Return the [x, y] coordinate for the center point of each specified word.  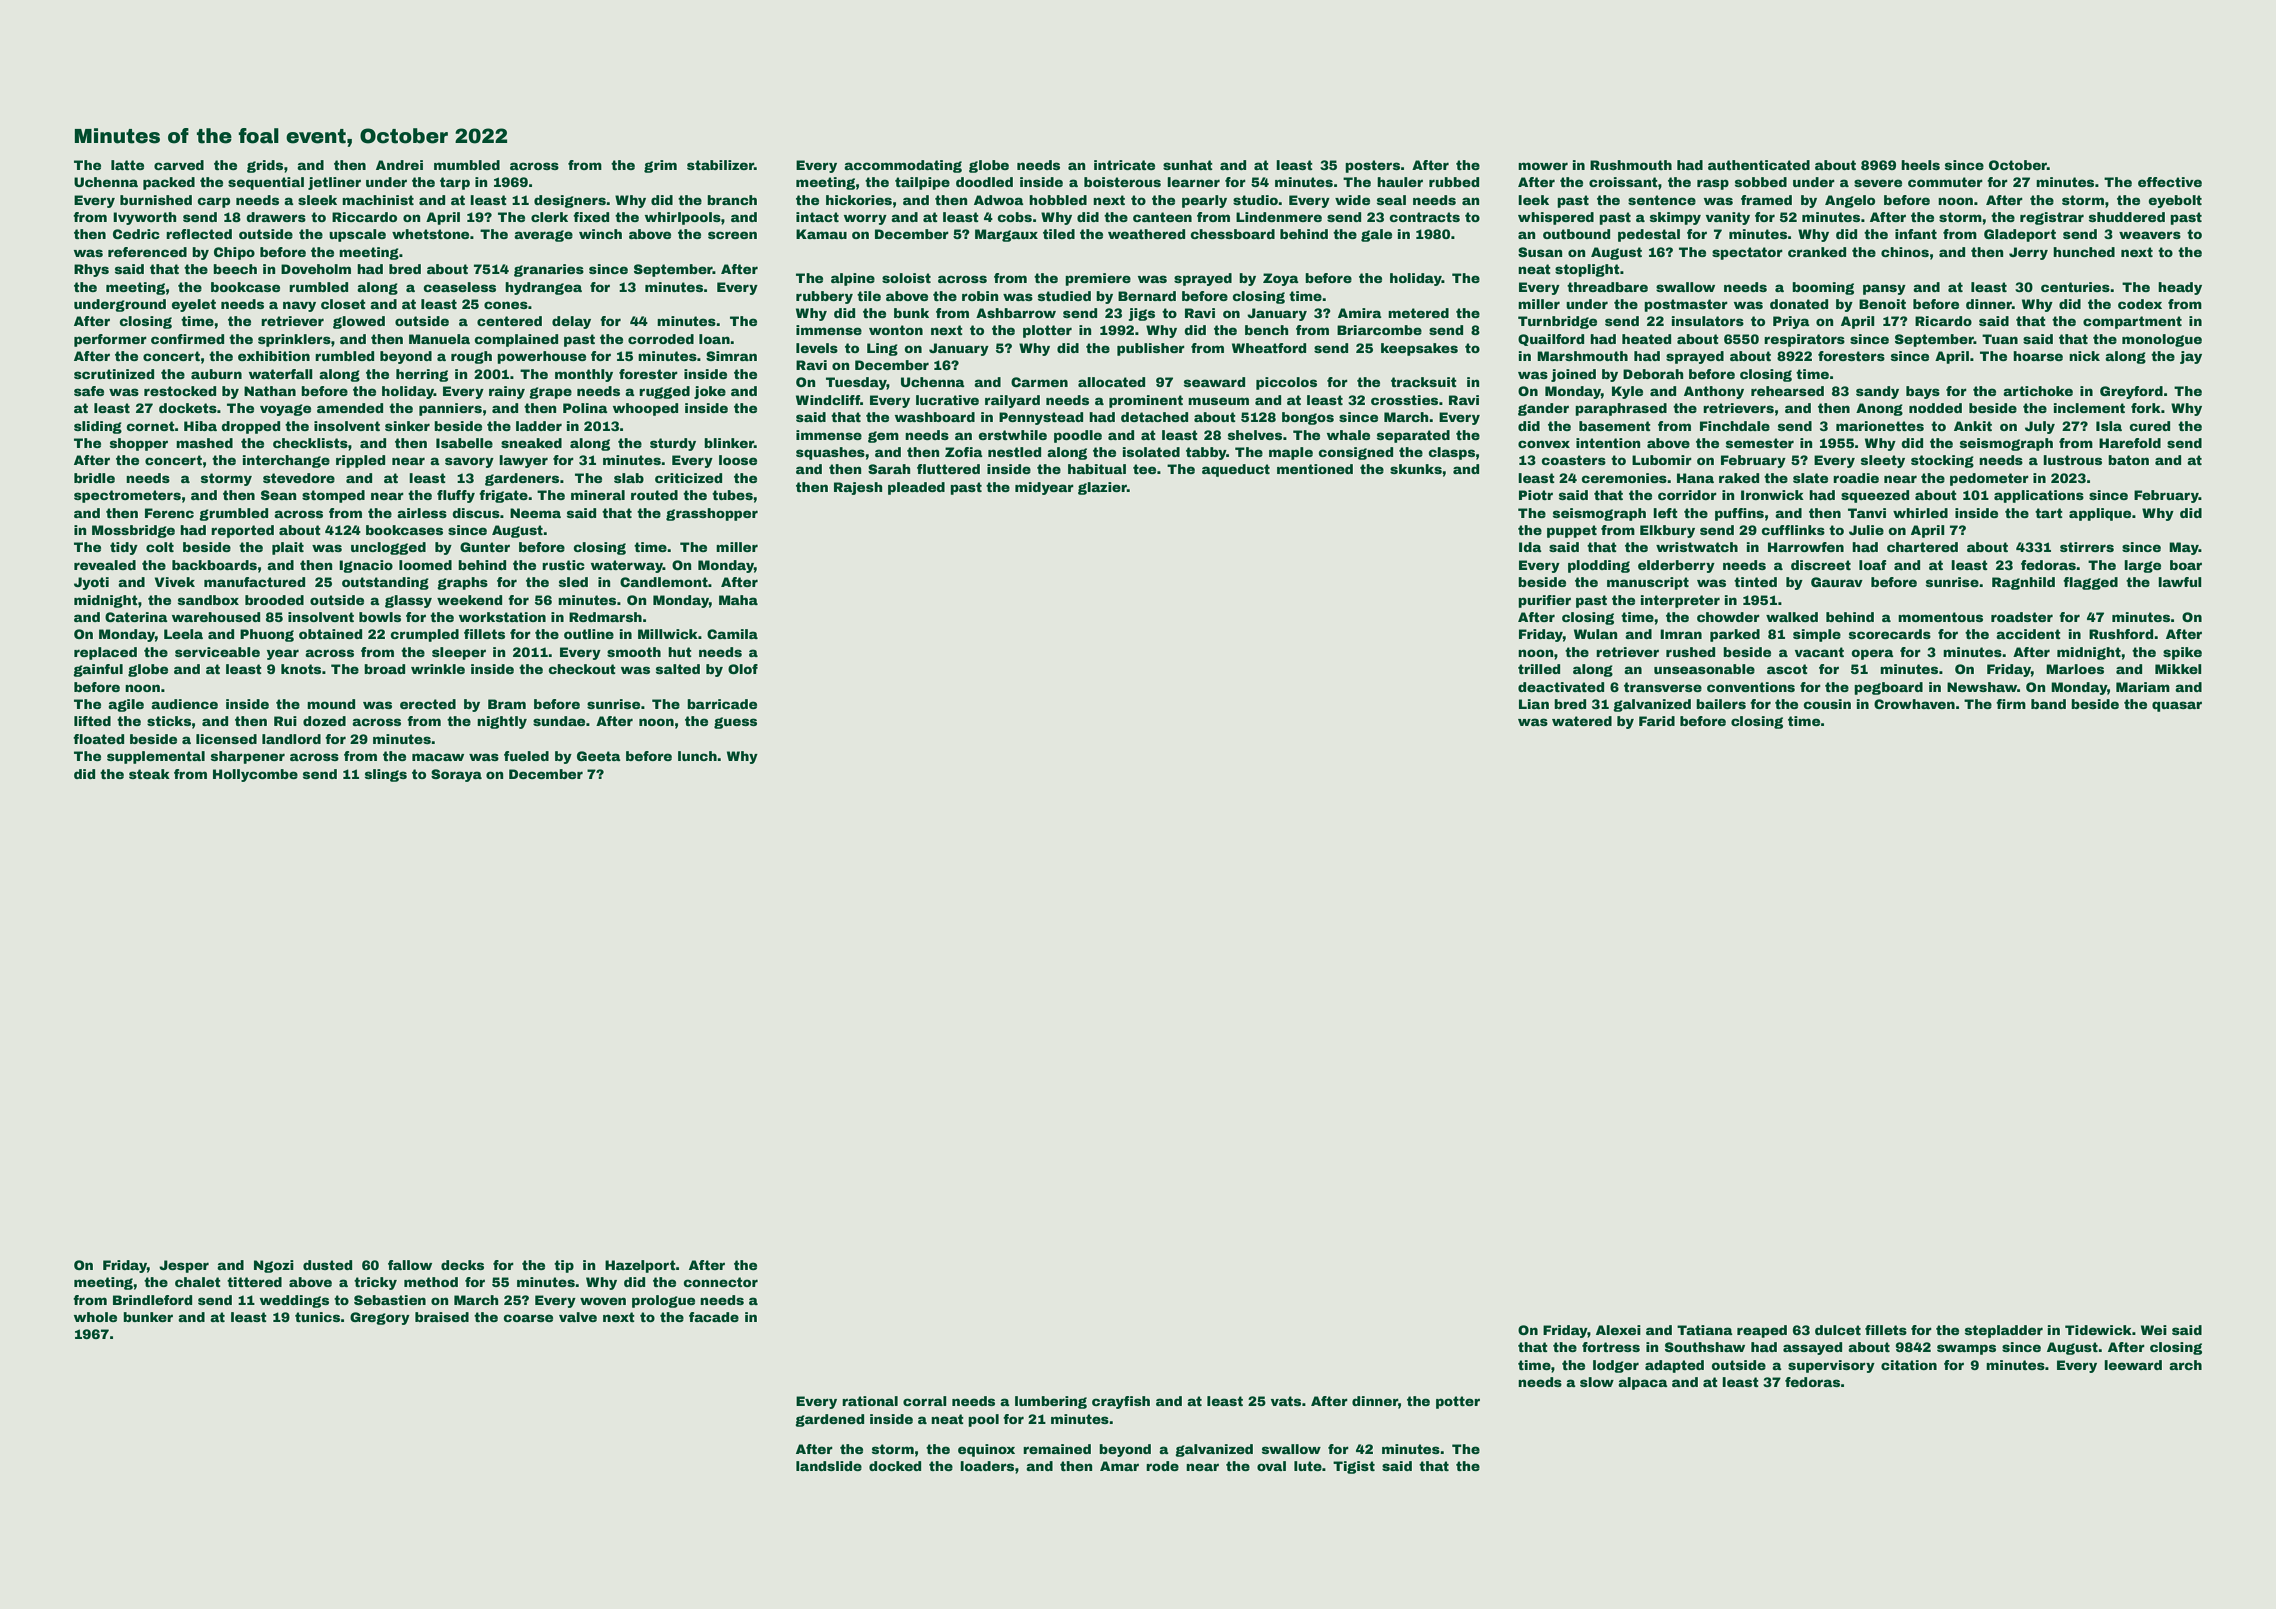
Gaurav [1837, 582]
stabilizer [720, 165]
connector [720, 1282]
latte [127, 165]
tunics [317, 1317]
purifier [1544, 601]
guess [735, 723]
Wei [2154, 1330]
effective [2170, 182]
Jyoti [91, 583]
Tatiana [1705, 1330]
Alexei [1618, 1330]
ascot [1787, 669]
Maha [738, 600]
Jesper [184, 1266]
